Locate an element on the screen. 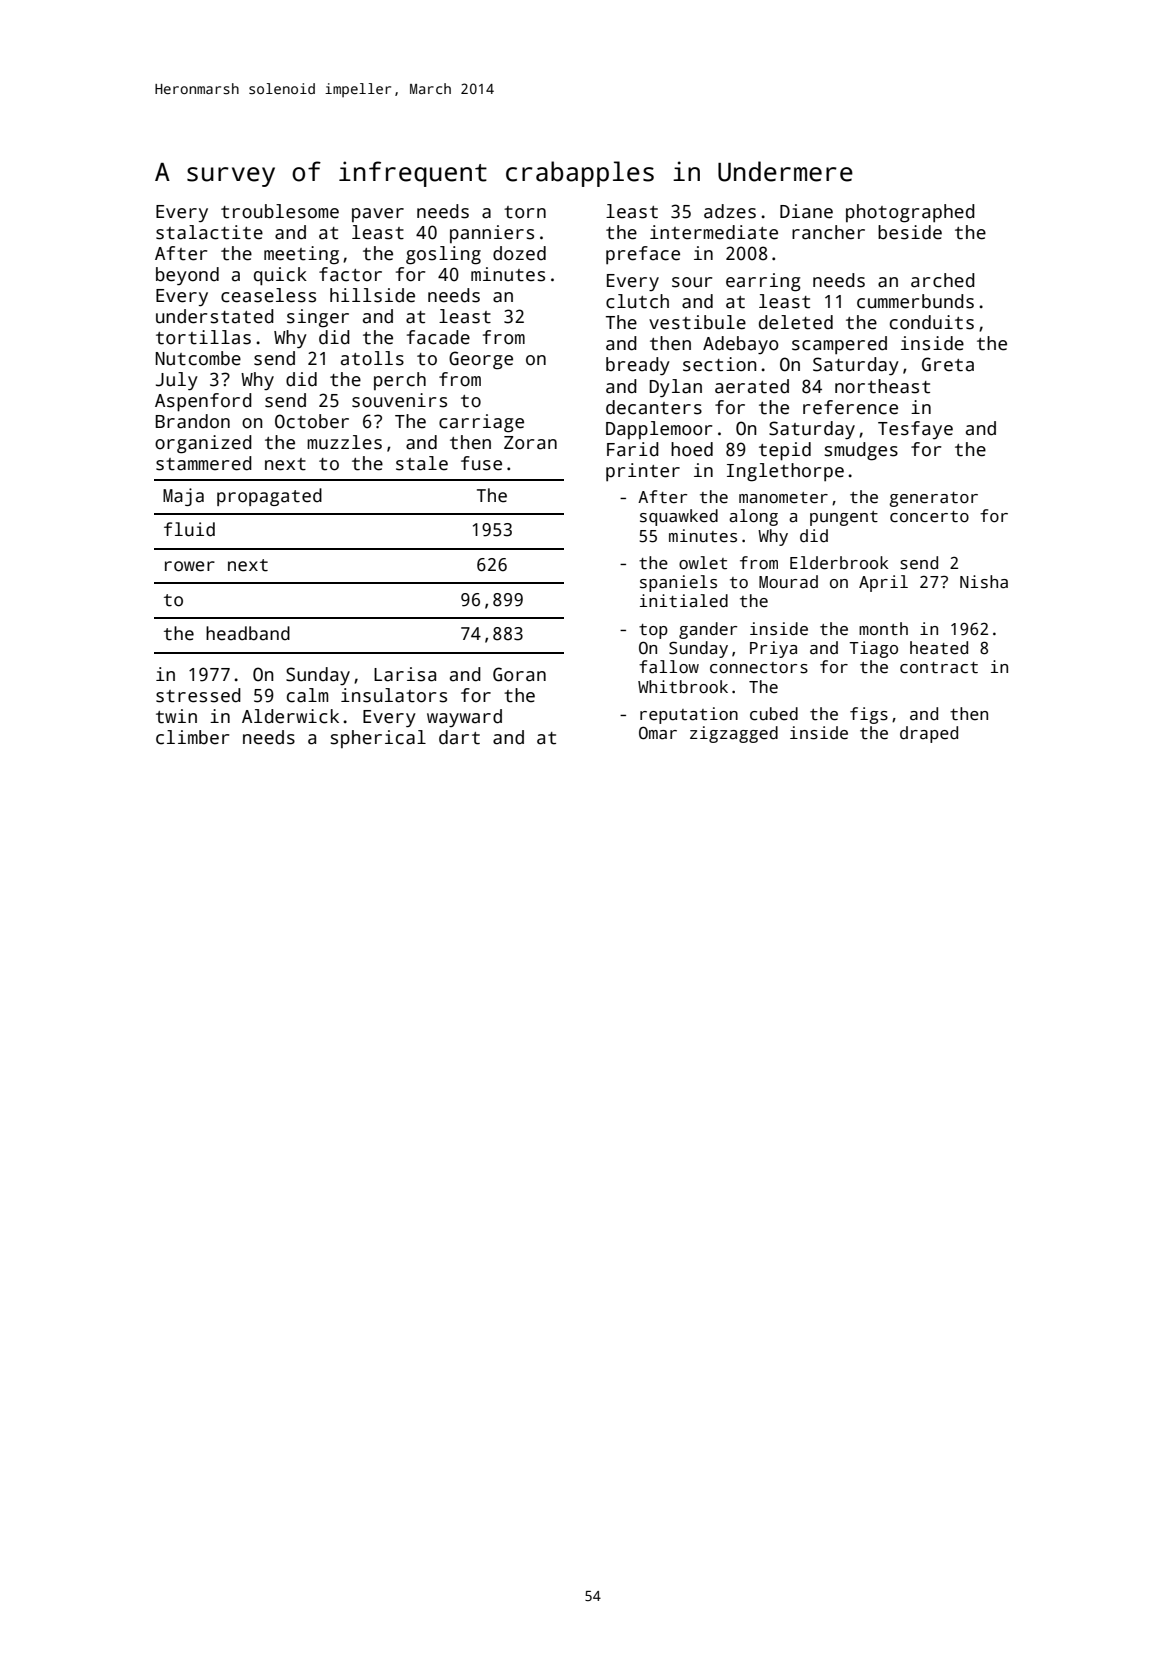  adzes is located at coordinates (730, 211).
